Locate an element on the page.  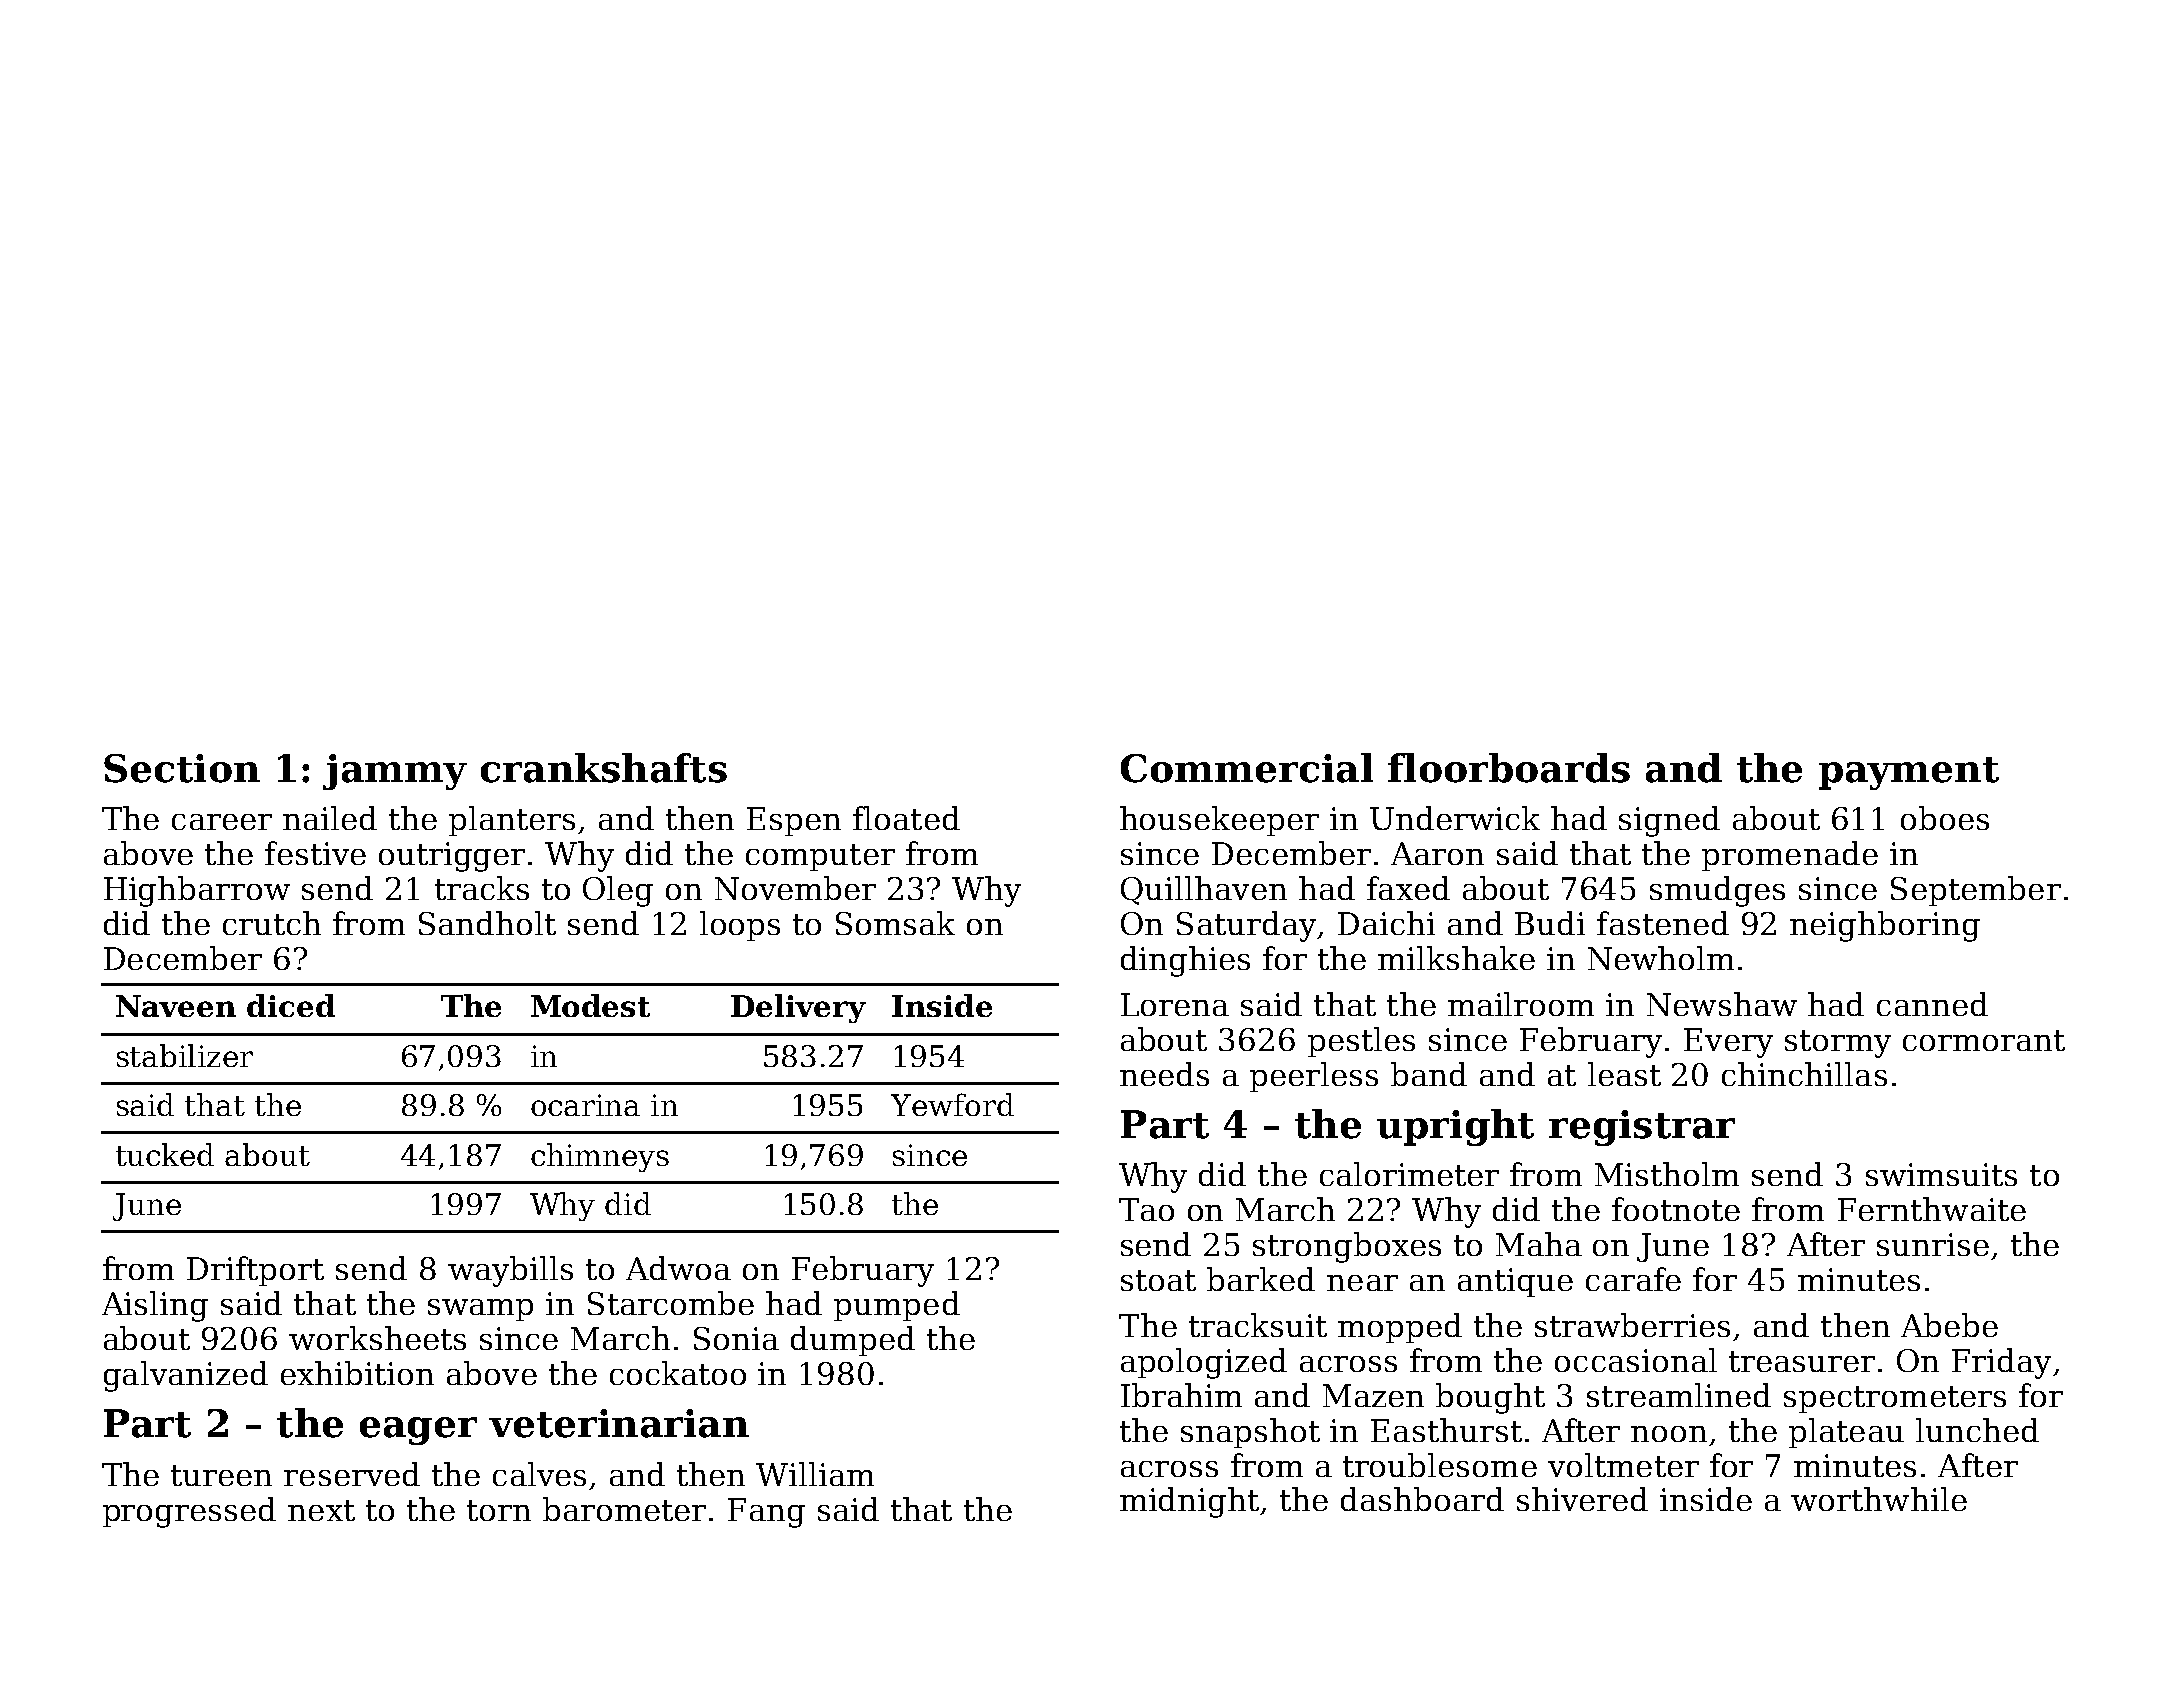
Highbarrow is located at coordinates (197, 891).
